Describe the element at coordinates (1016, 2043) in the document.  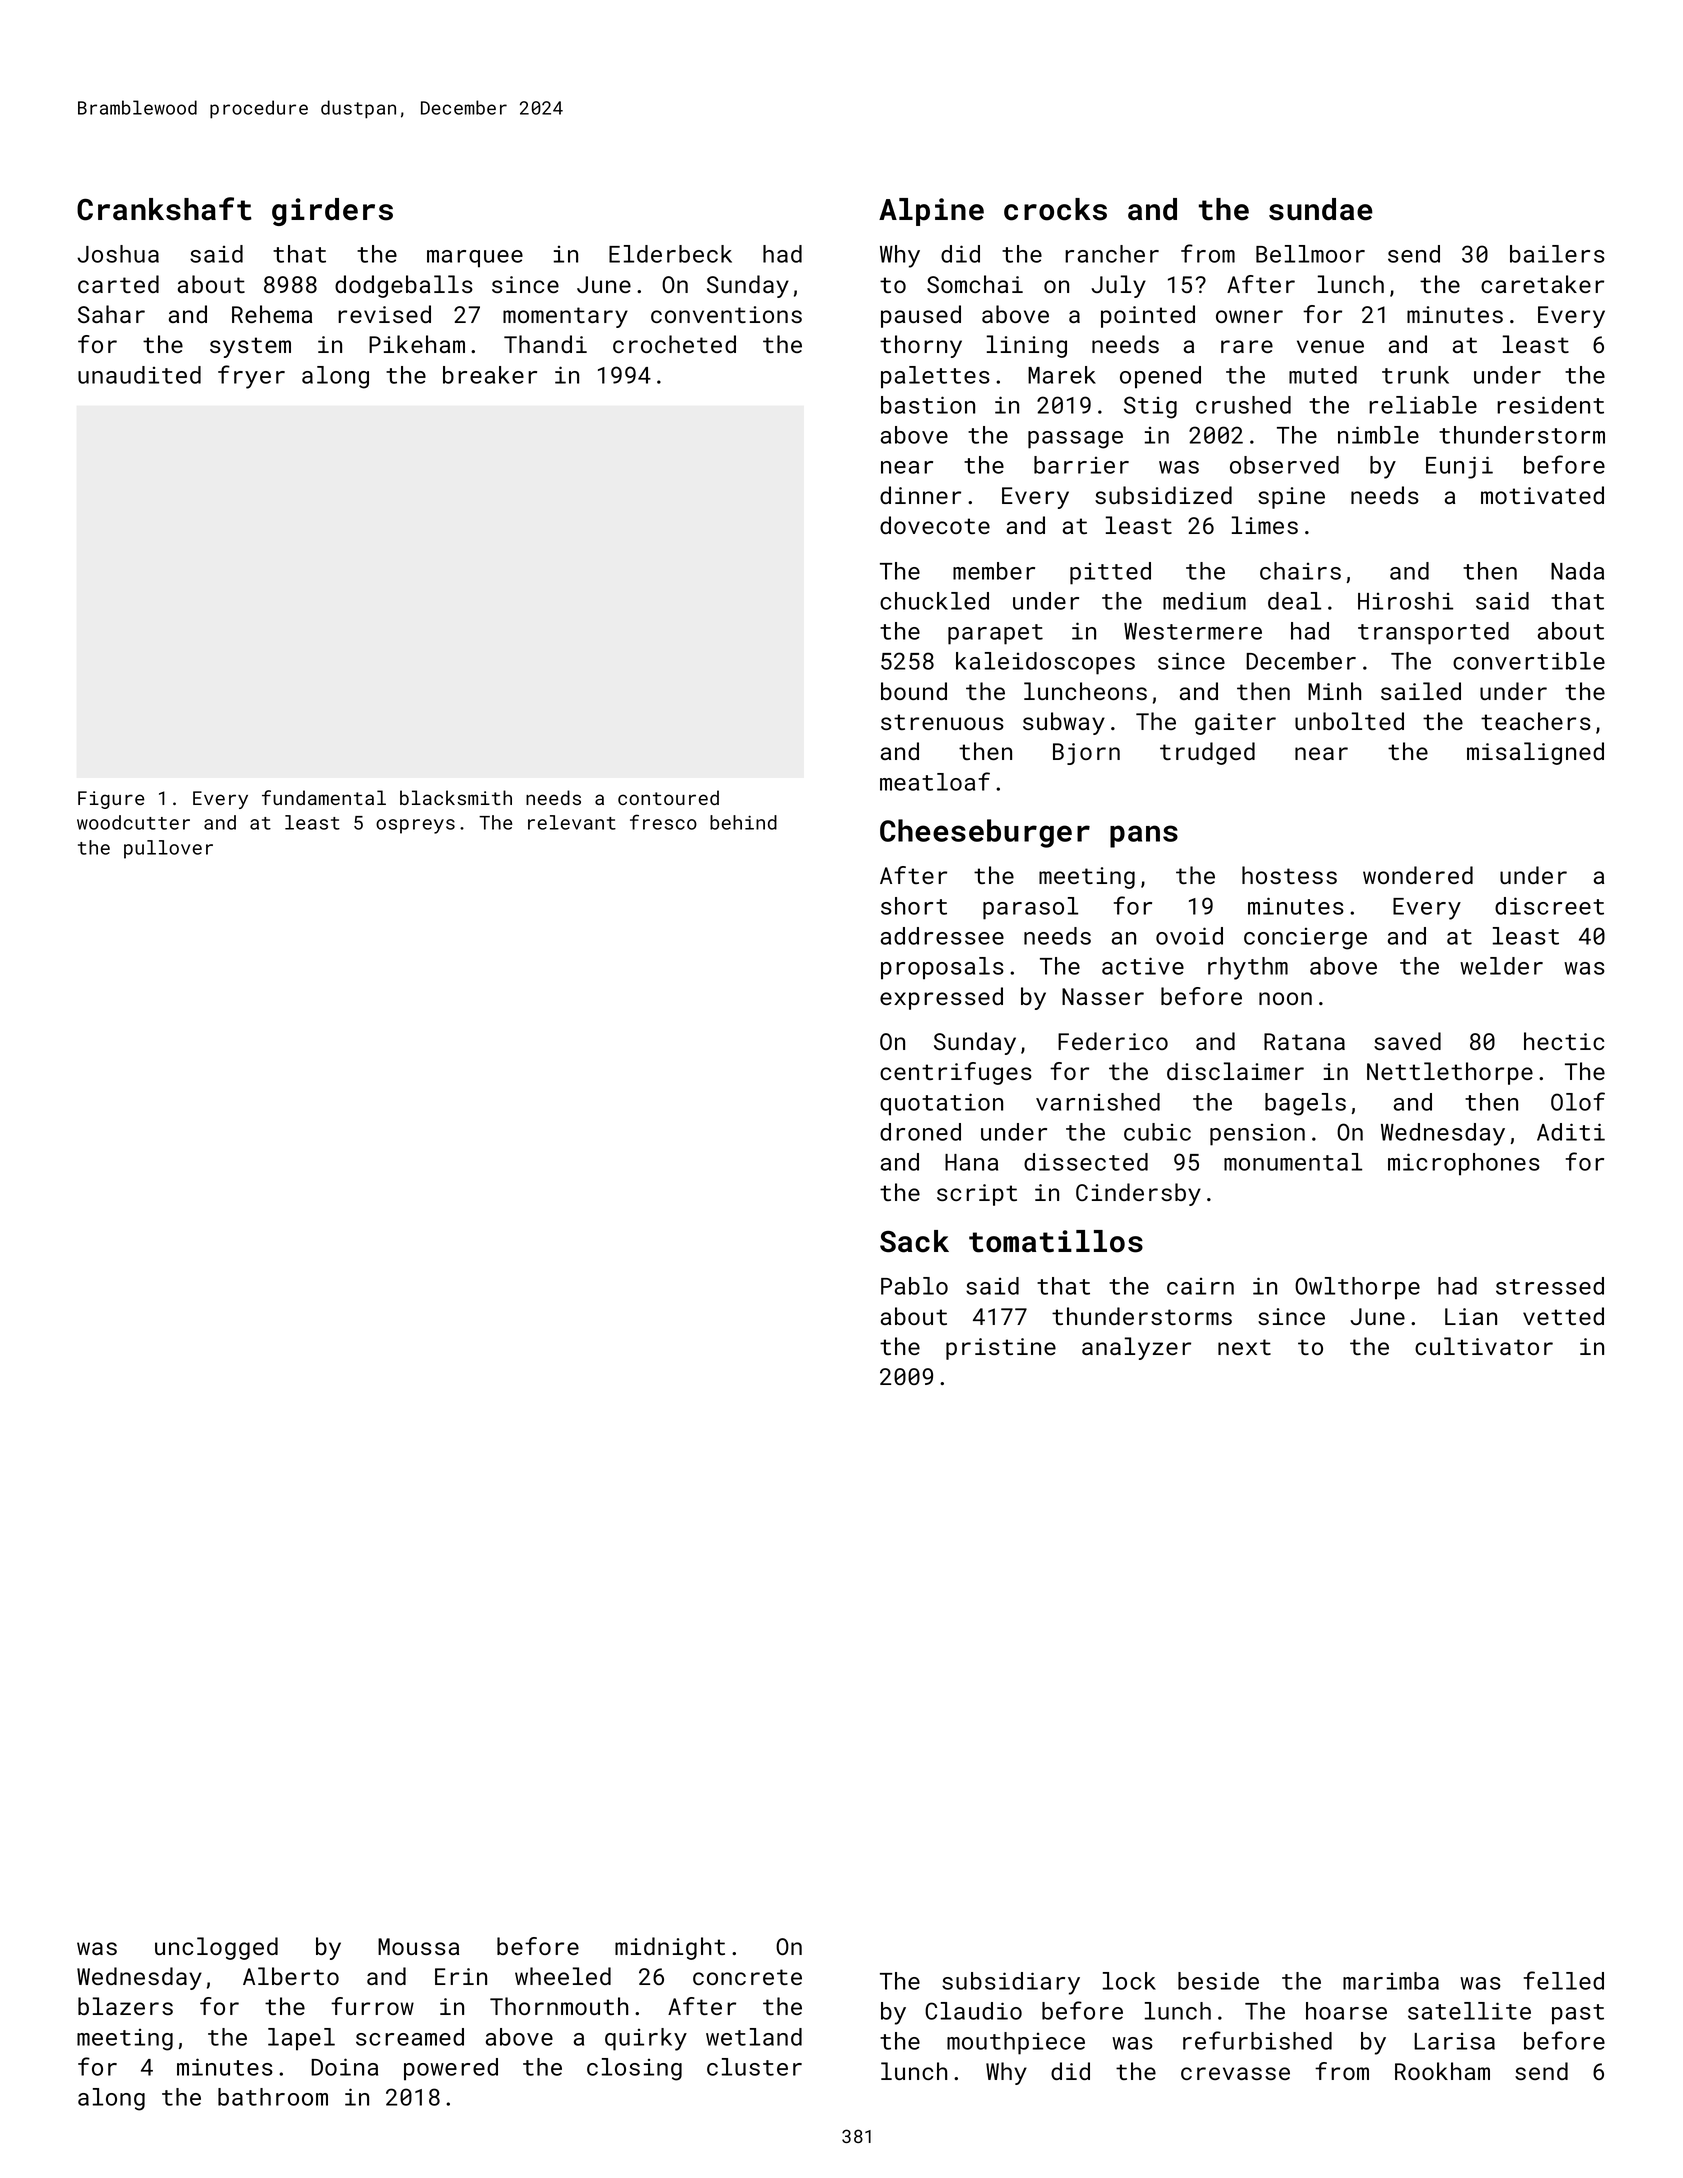
I see `mouthpiece` at that location.
